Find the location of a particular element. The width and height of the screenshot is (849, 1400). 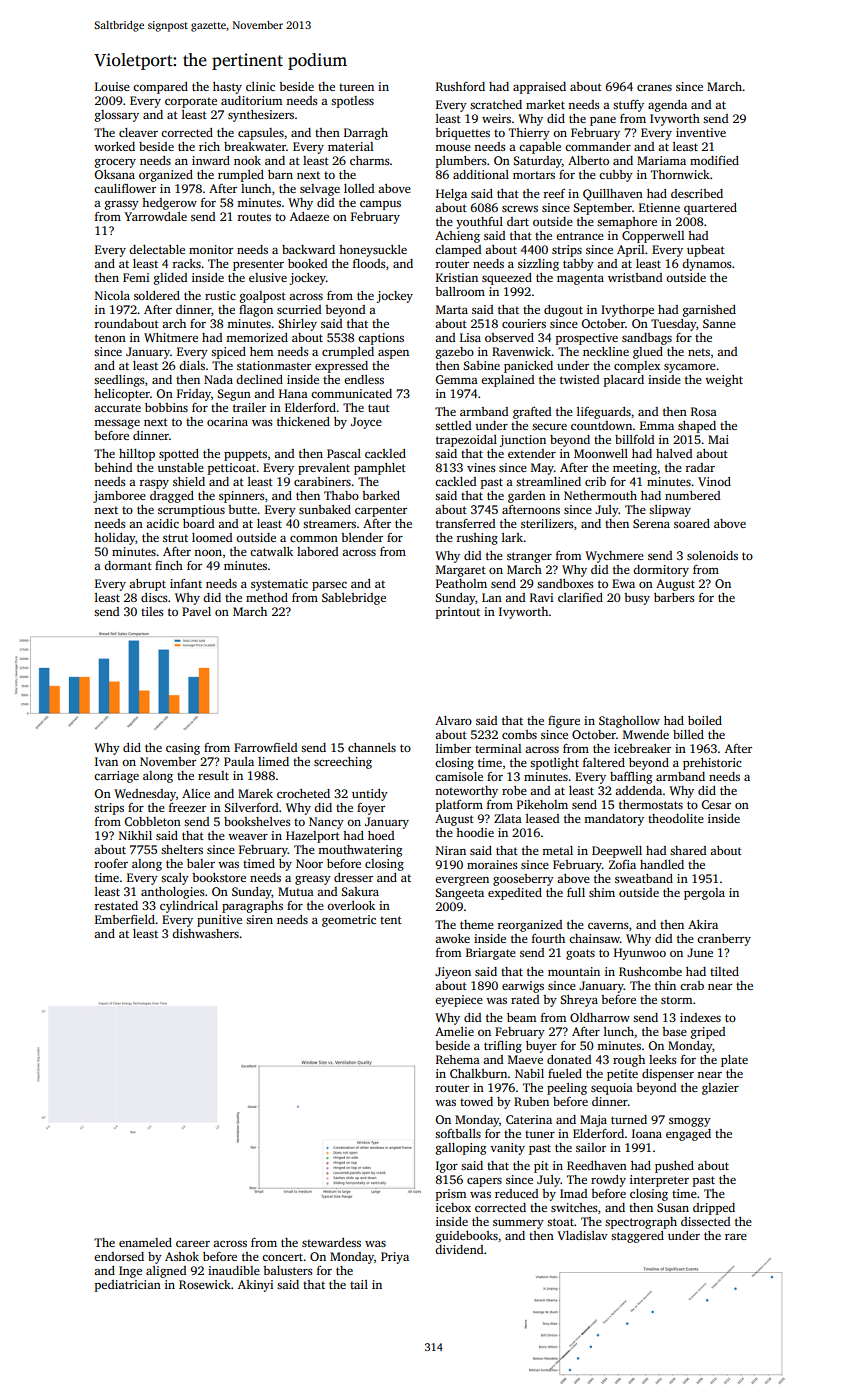

vines is located at coordinates (481, 467).
